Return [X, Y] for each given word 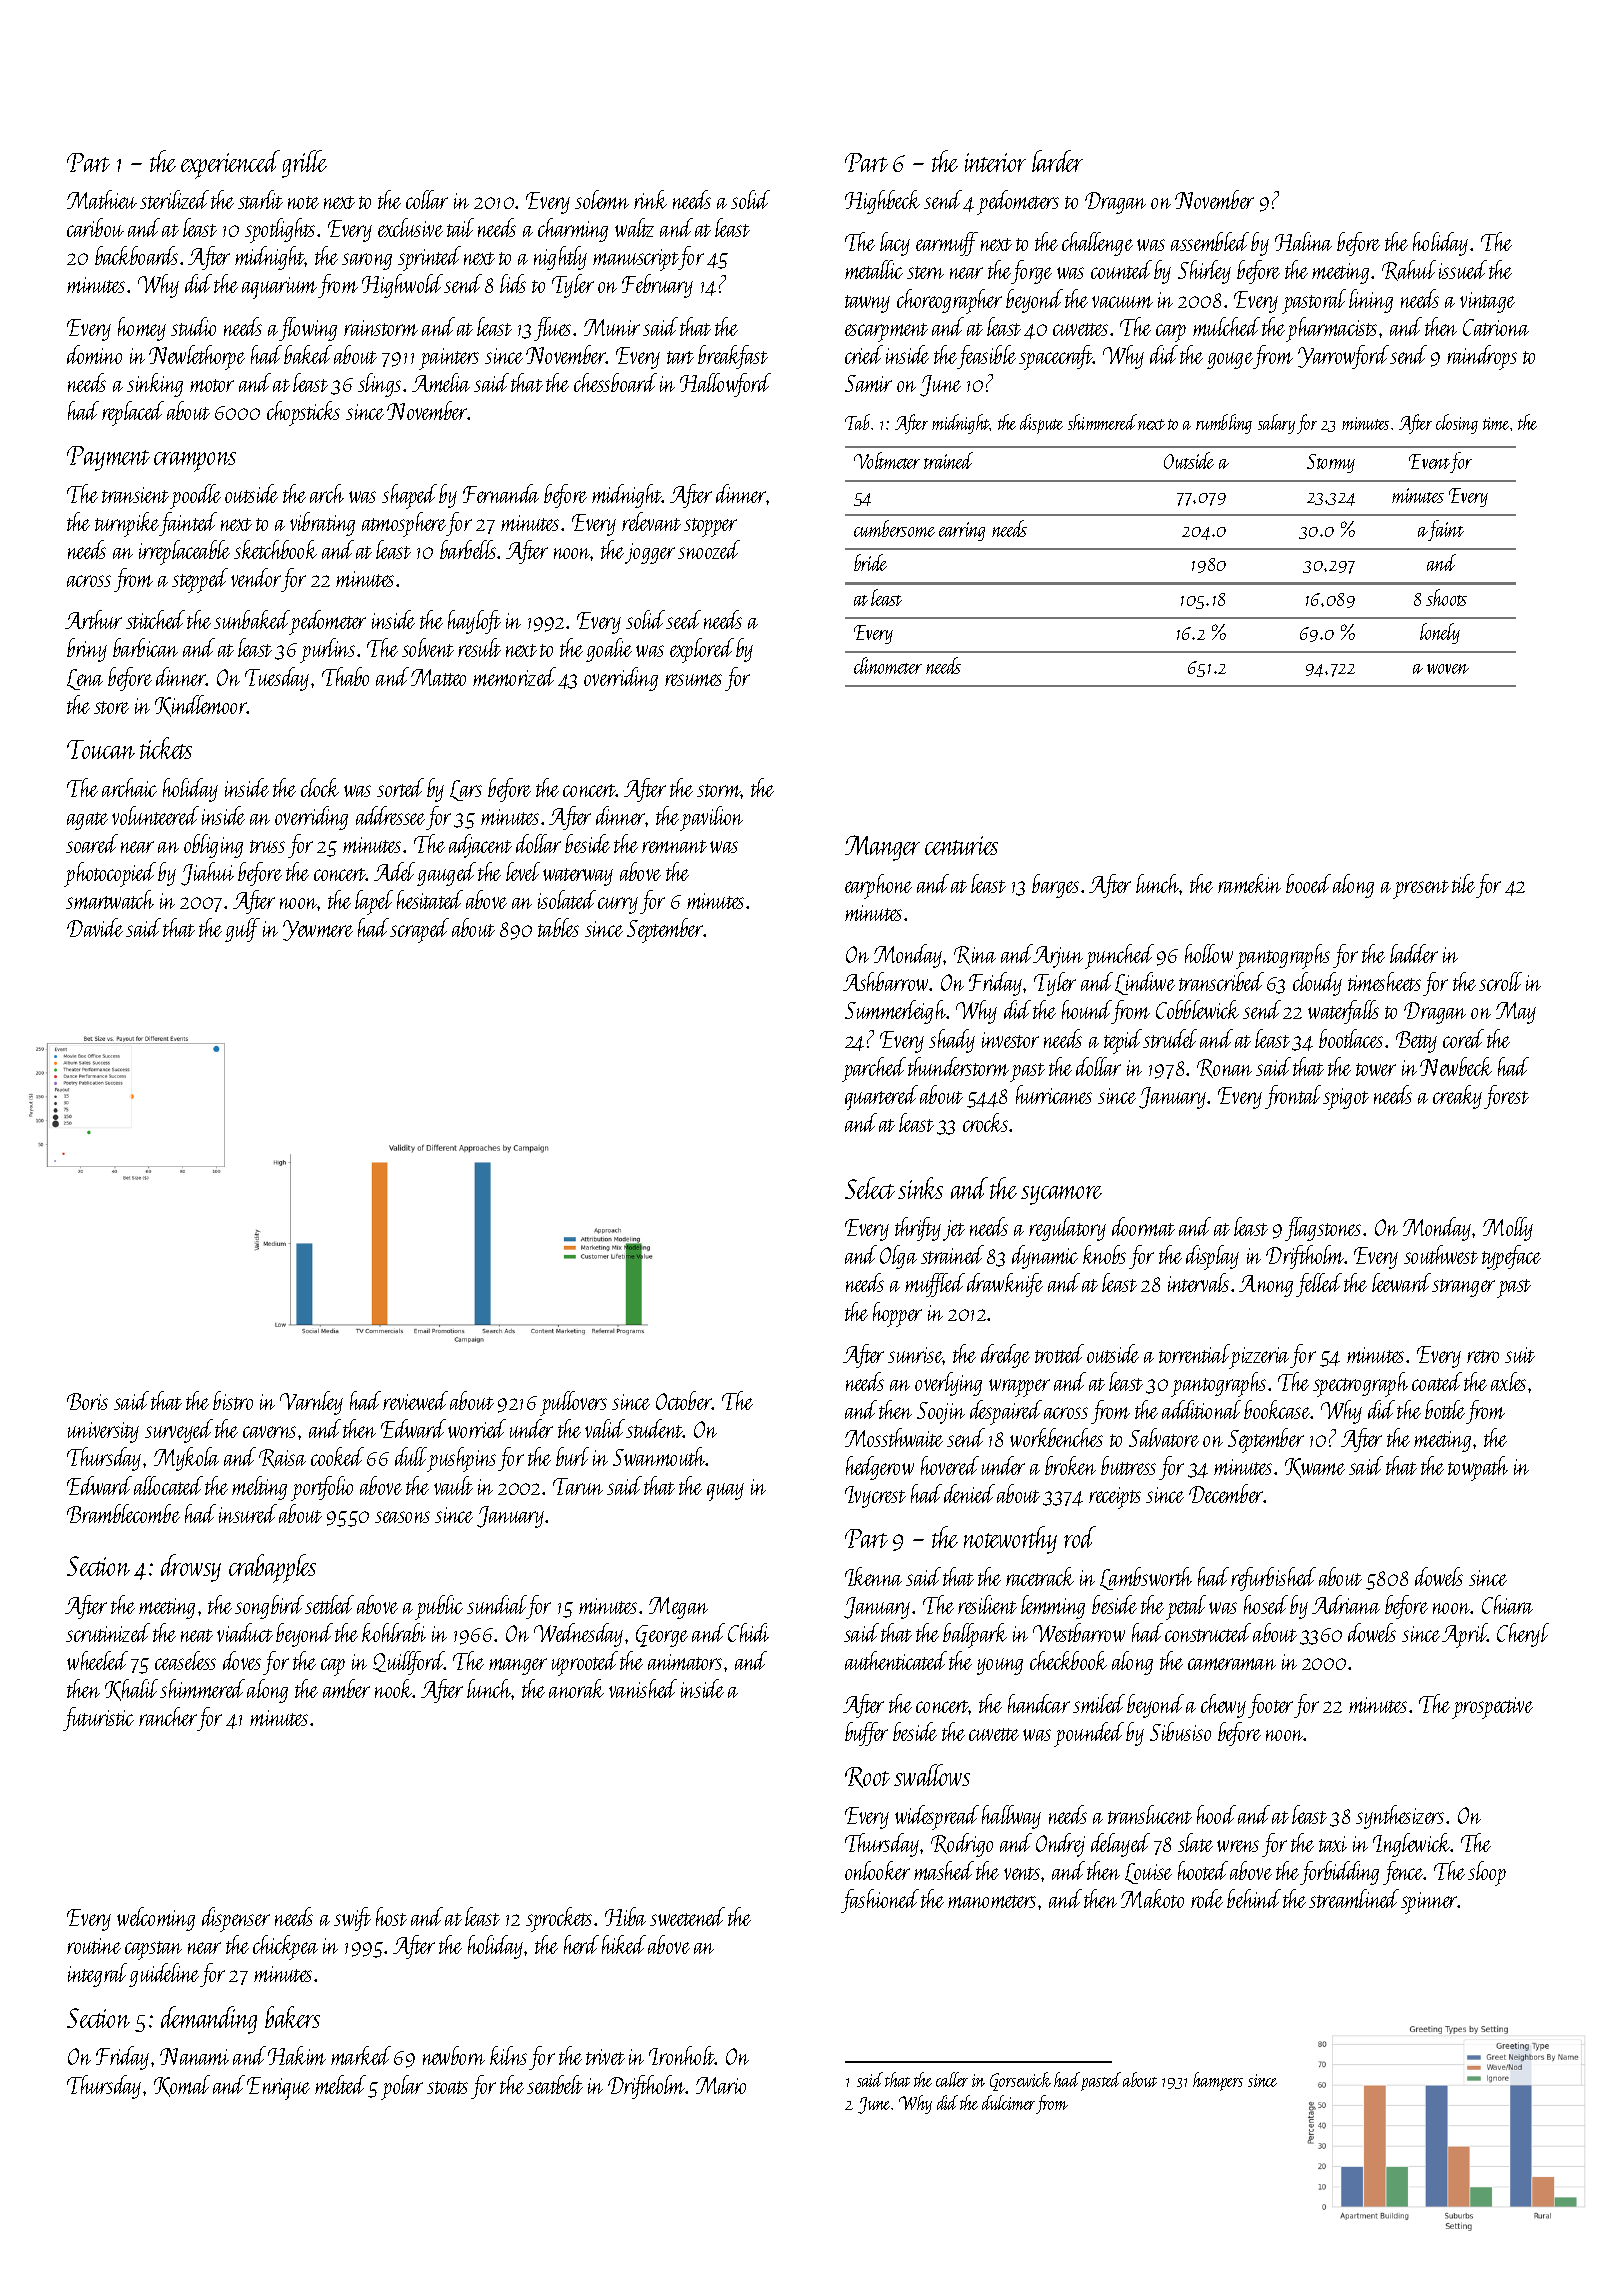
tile [1463, 883]
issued [1463, 269]
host [391, 1916]
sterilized [174, 199]
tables [558, 927]
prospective [1492, 1708]
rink [650, 199]
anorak [576, 1688]
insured [248, 1513]
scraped [420, 930]
